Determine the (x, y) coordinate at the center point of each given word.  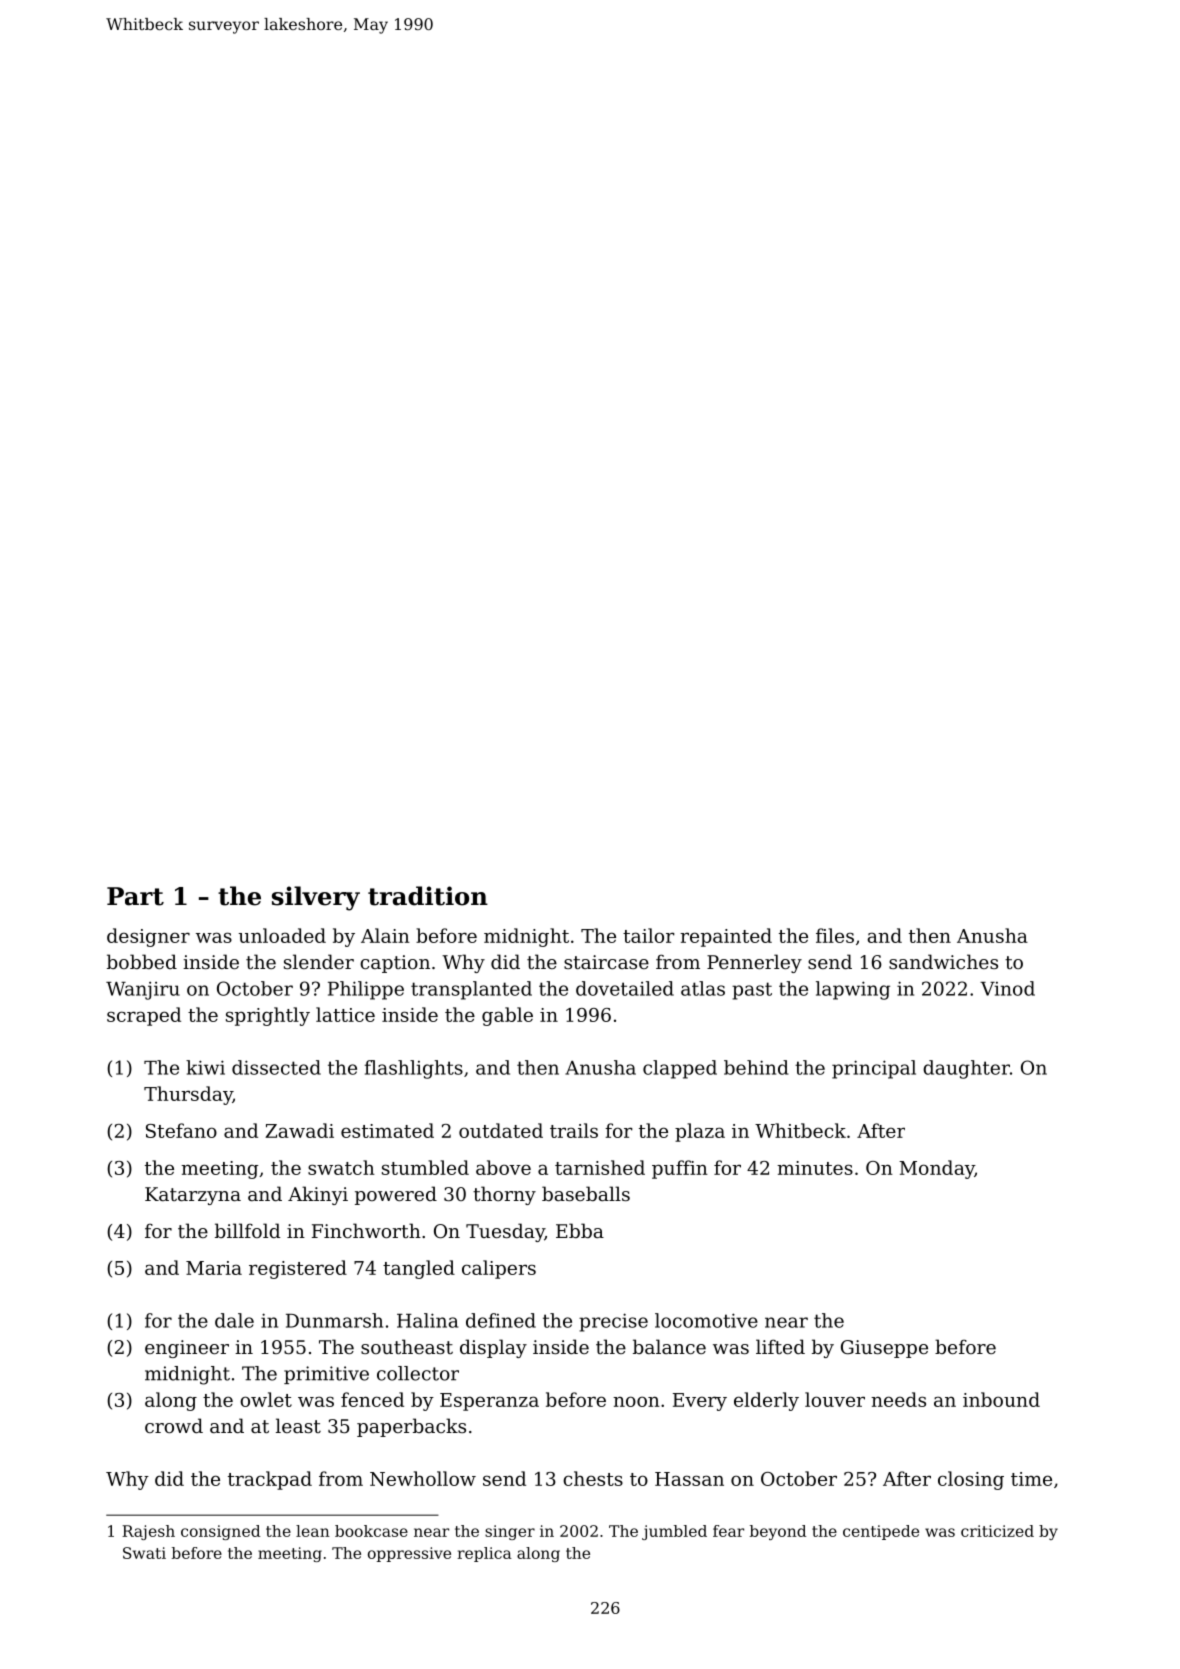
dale (234, 1320)
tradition (428, 896)
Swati (144, 1553)
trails (574, 1130)
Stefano (181, 1130)
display (493, 1348)
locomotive (706, 1320)
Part (135, 896)
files (835, 935)
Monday (937, 1169)
